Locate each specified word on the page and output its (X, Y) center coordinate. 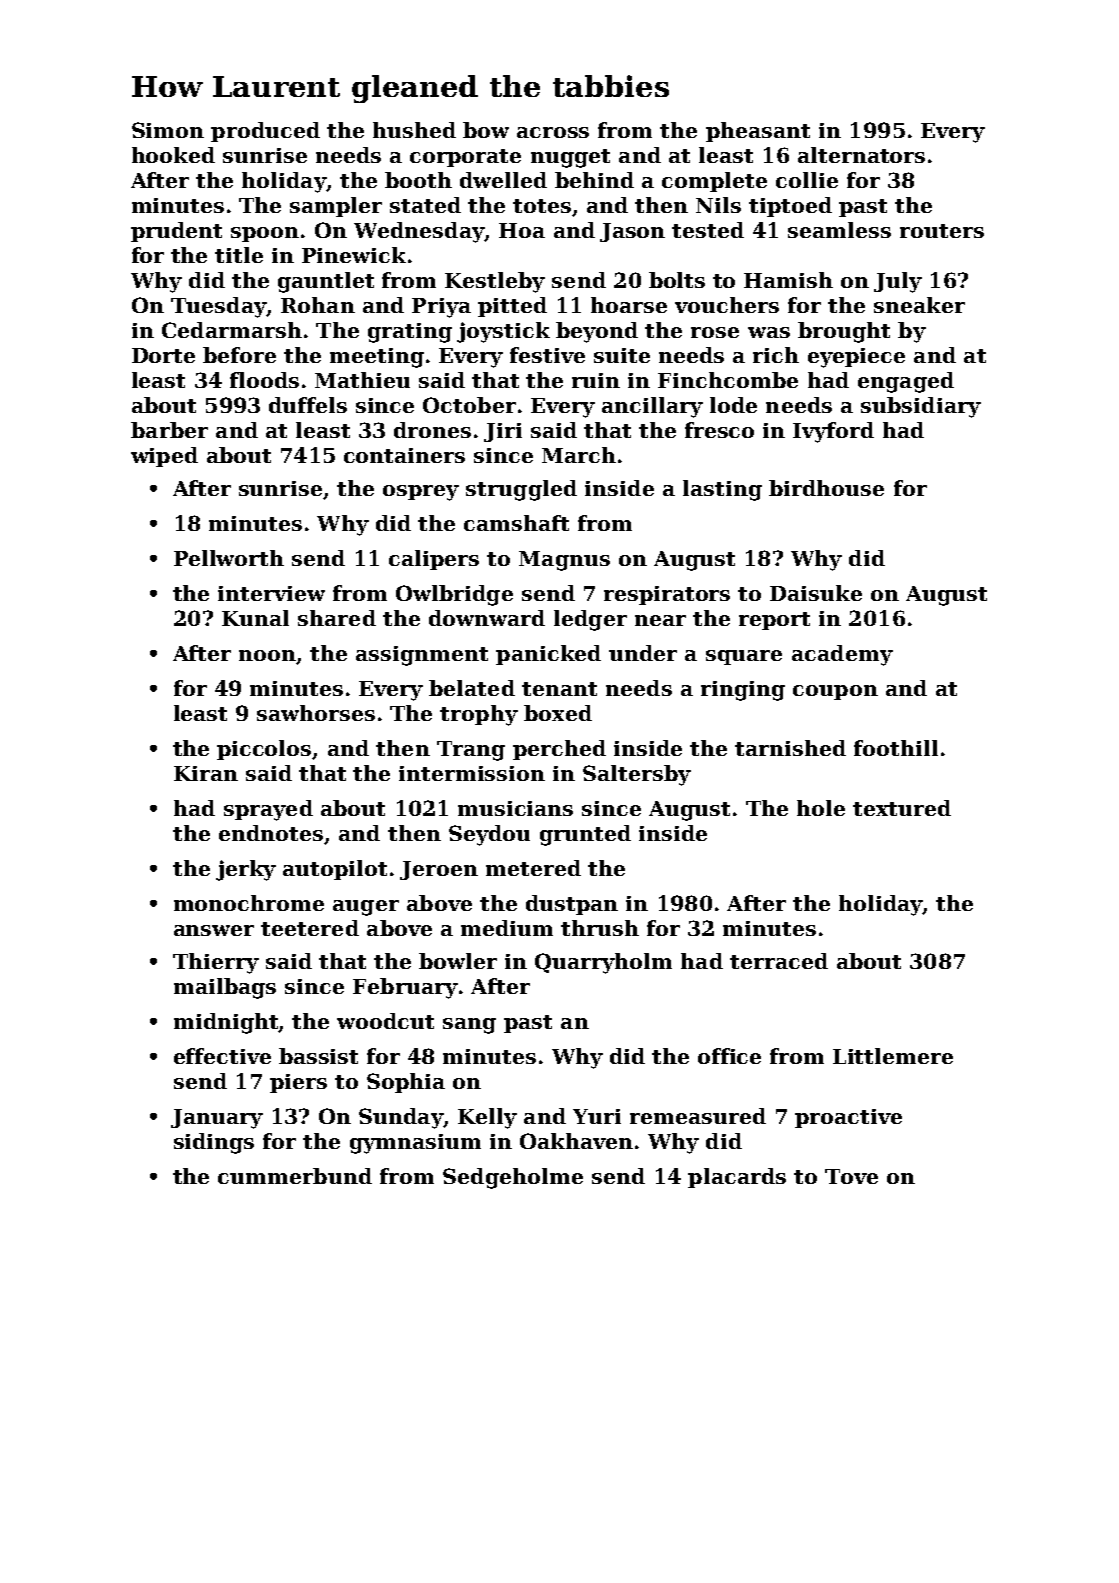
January (217, 1119)
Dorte (163, 355)
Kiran (206, 773)
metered (533, 868)
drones (432, 430)
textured (902, 808)
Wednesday (419, 232)
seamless (839, 230)
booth (418, 180)
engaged (906, 382)
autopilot (335, 870)
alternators (861, 155)
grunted (585, 835)
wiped (164, 457)
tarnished (790, 748)
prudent (176, 232)
